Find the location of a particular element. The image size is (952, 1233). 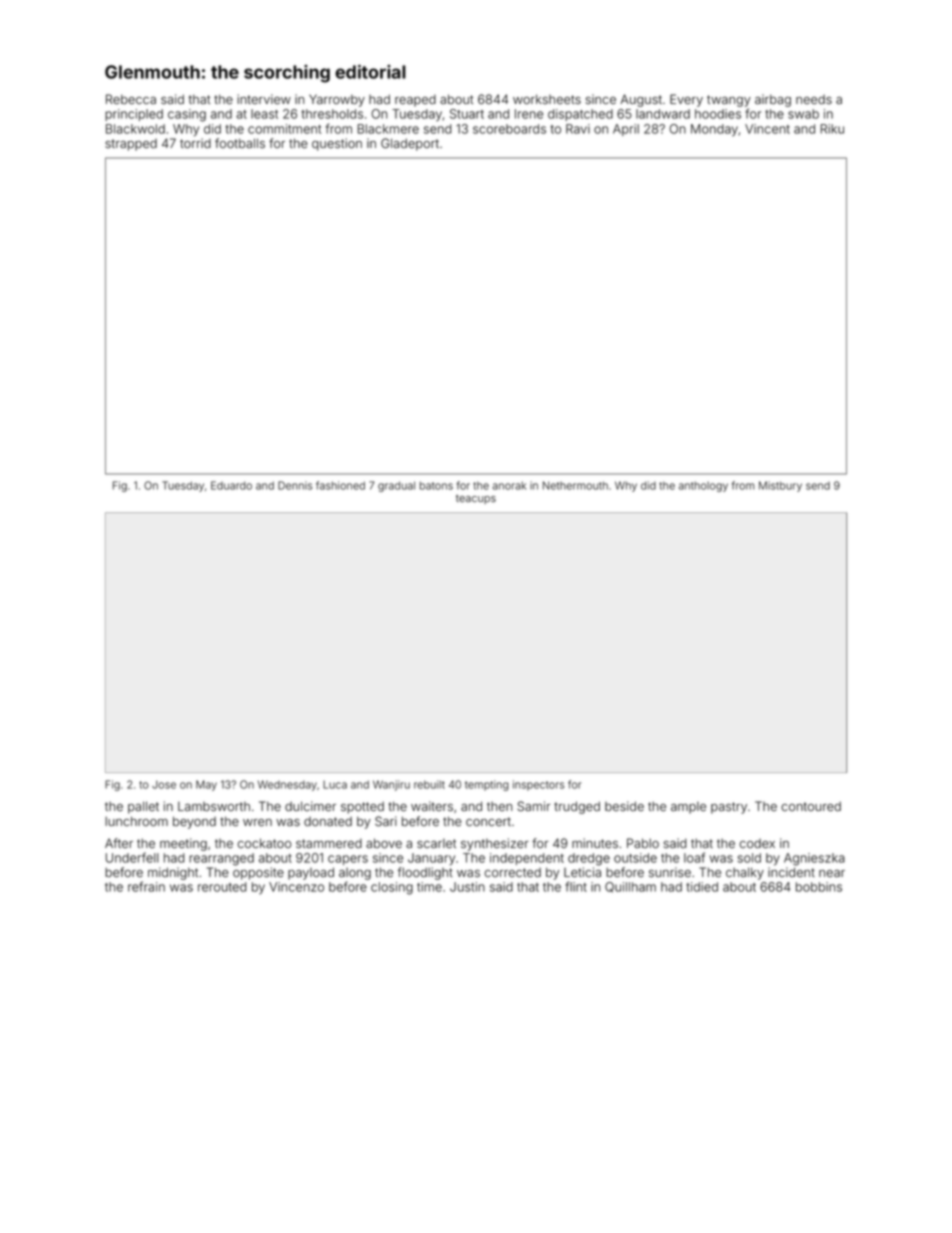

needs is located at coordinates (814, 99).
